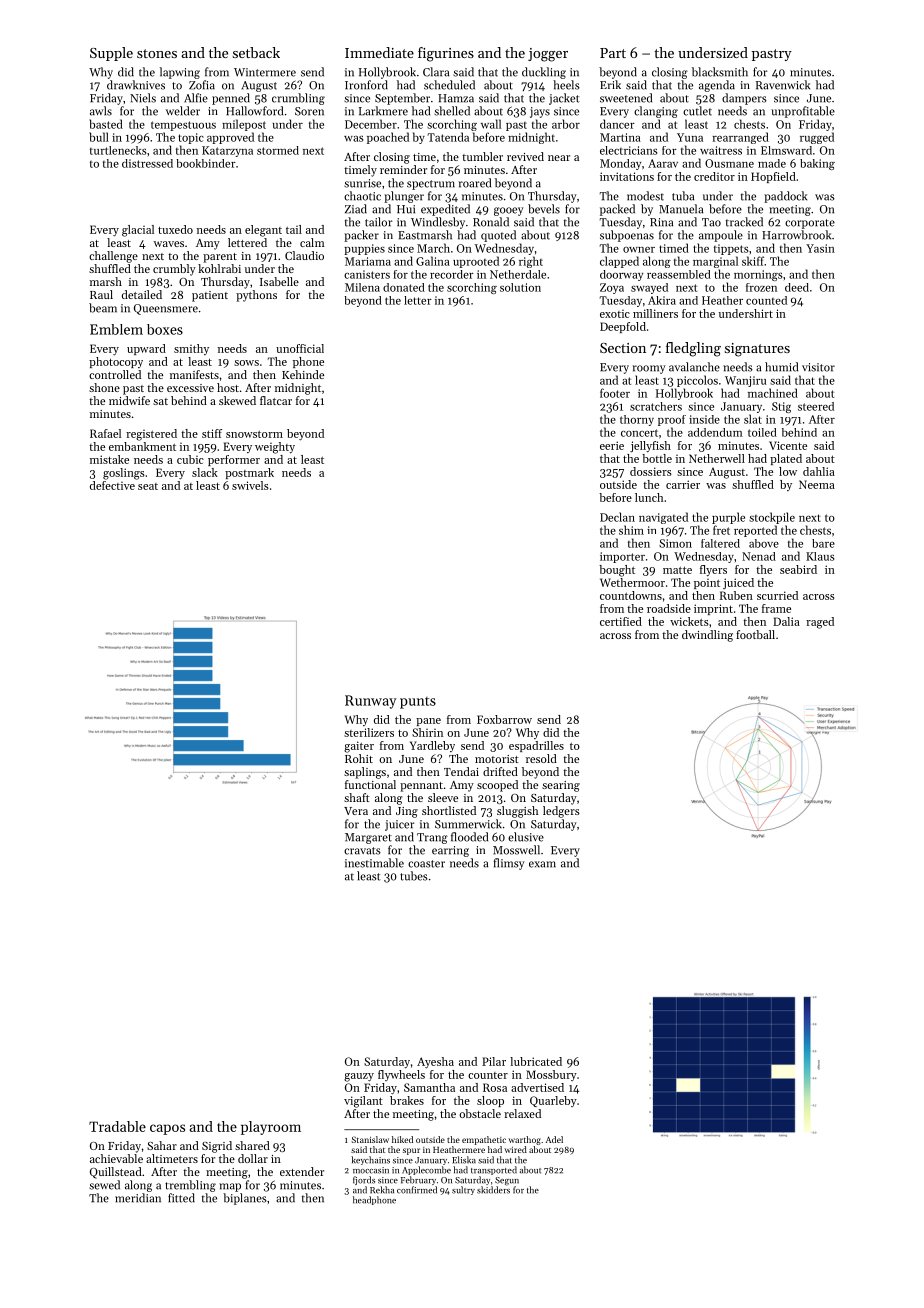  Describe the element at coordinates (548, 55) in the screenshot. I see `jogger` at that location.
